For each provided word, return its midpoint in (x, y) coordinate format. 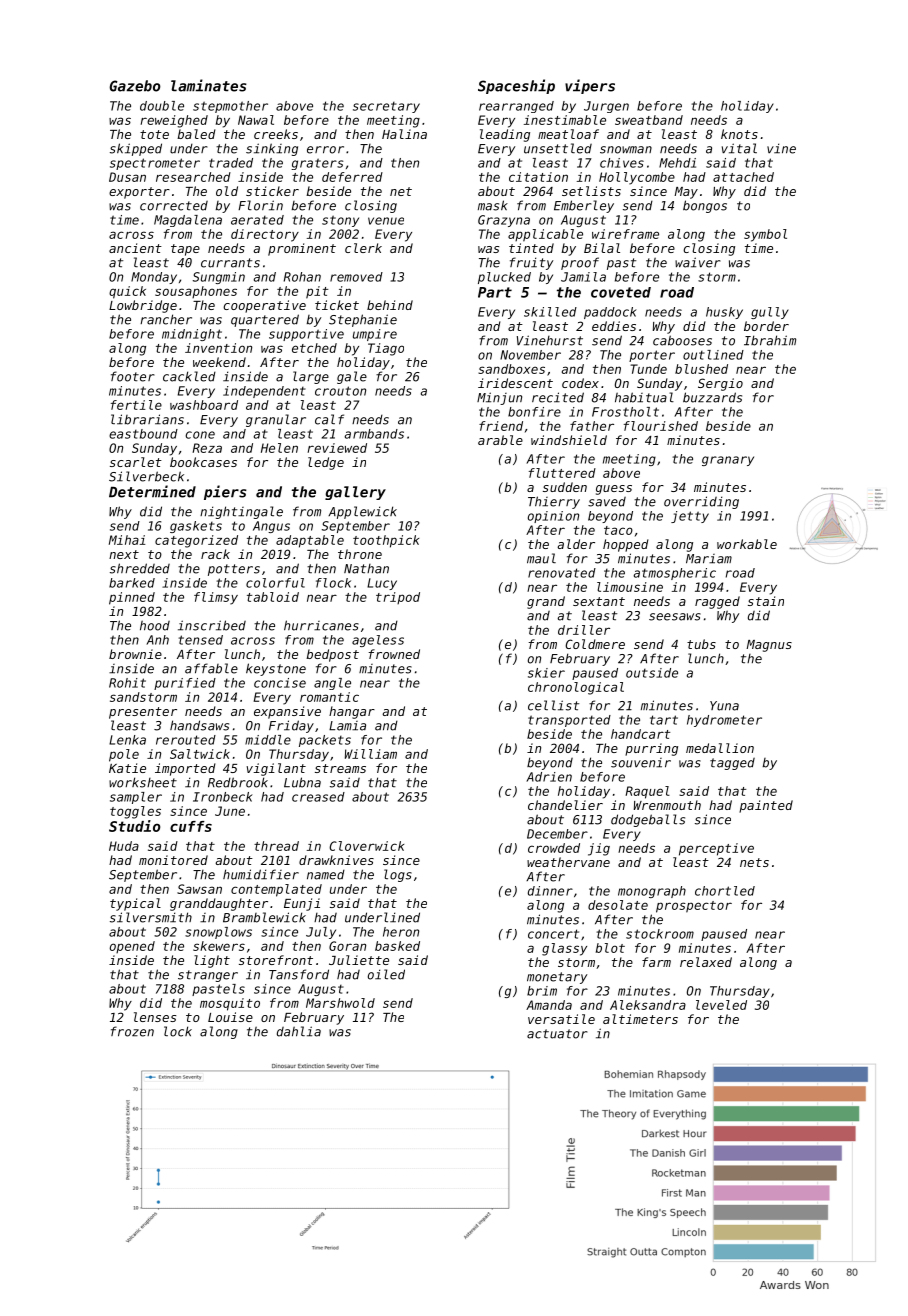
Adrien (549, 777)
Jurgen (606, 107)
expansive (287, 712)
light (212, 961)
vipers (590, 86)
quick (127, 292)
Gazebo (135, 86)
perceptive (716, 849)
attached (743, 177)
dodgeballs (648, 820)
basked (397, 946)
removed (356, 277)
